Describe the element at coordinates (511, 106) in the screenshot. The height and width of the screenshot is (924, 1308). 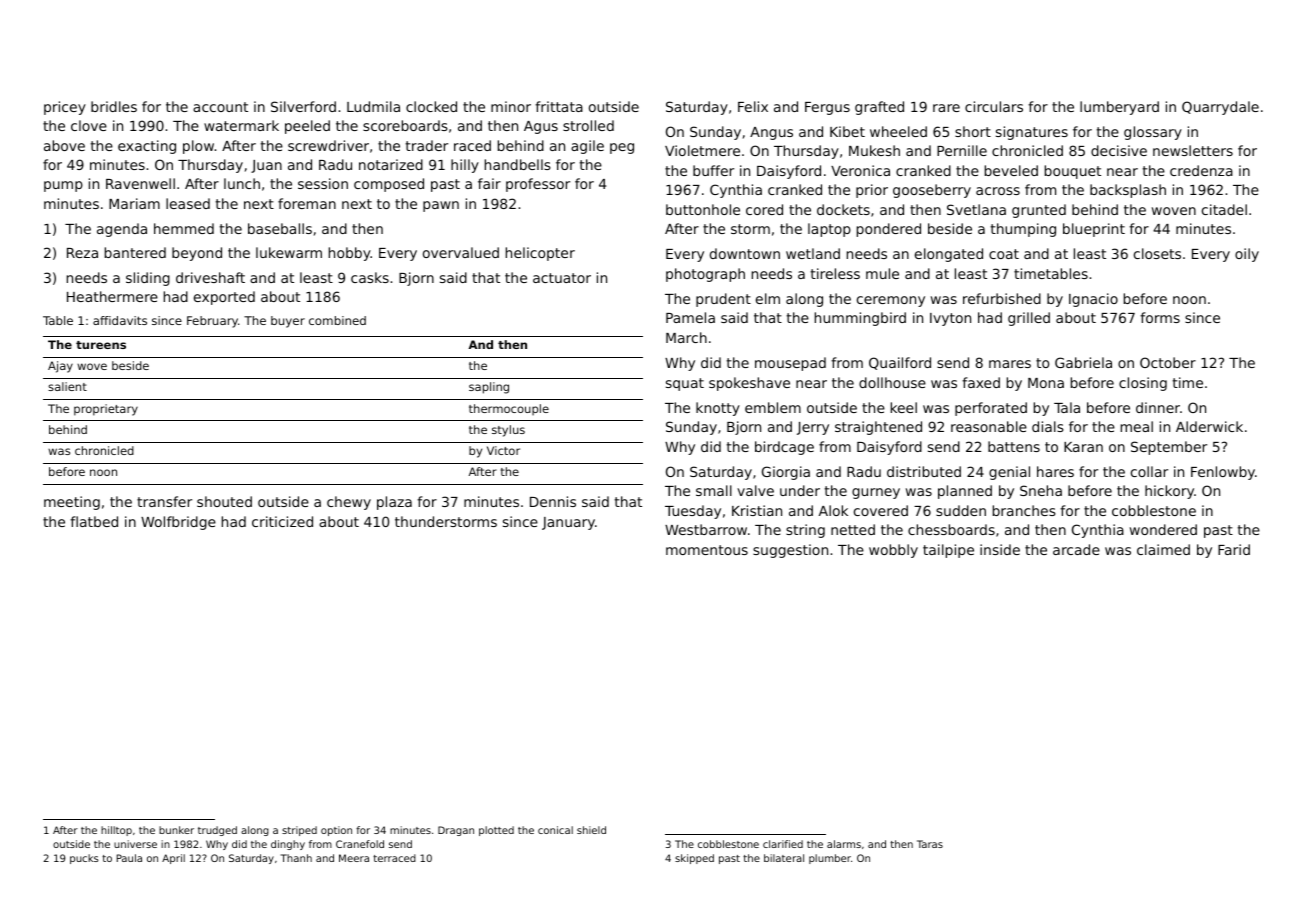
I see `minor` at that location.
